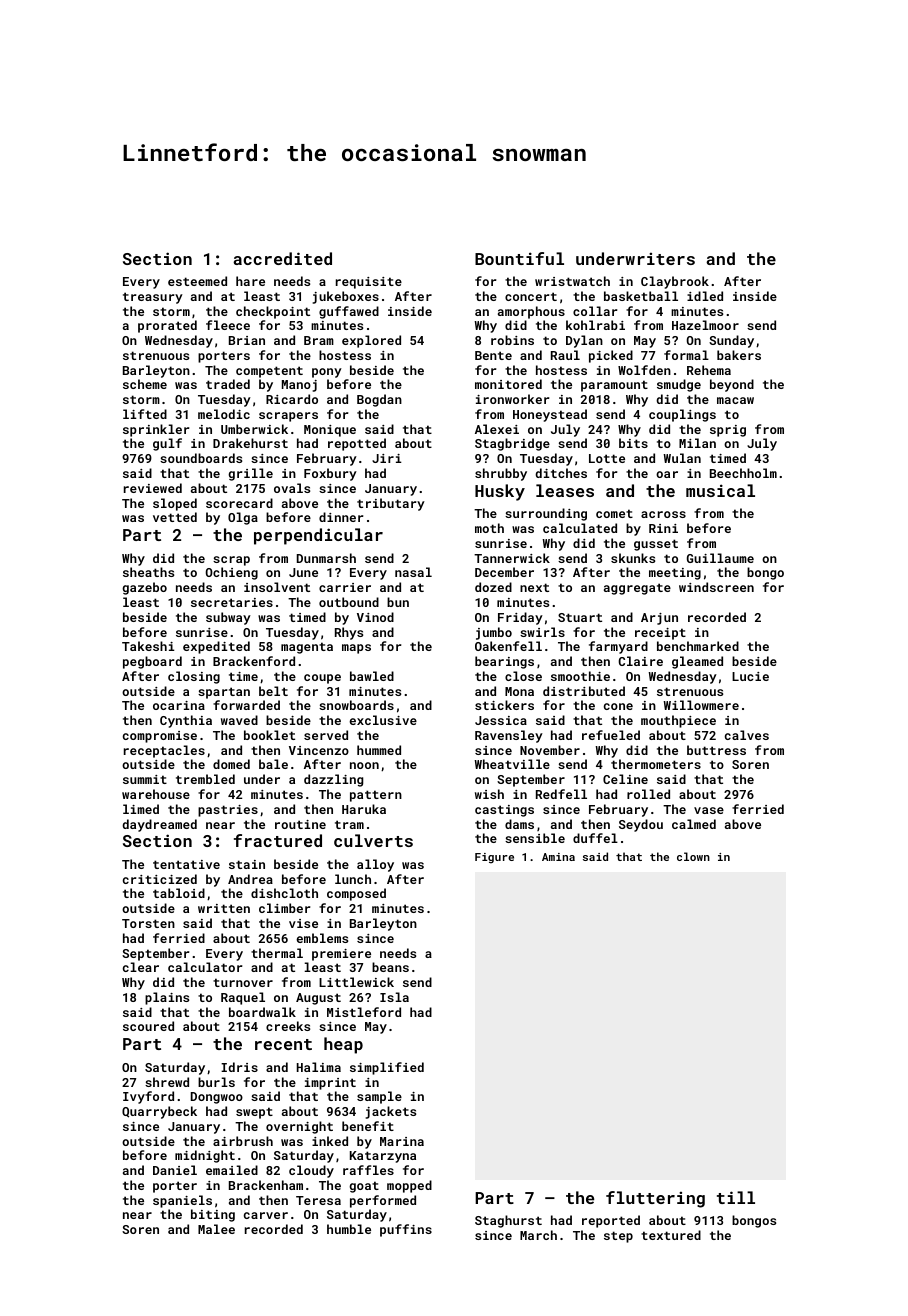  What do you see at coordinates (216, 1229) in the image?
I see `Malee` at bounding box center [216, 1229].
